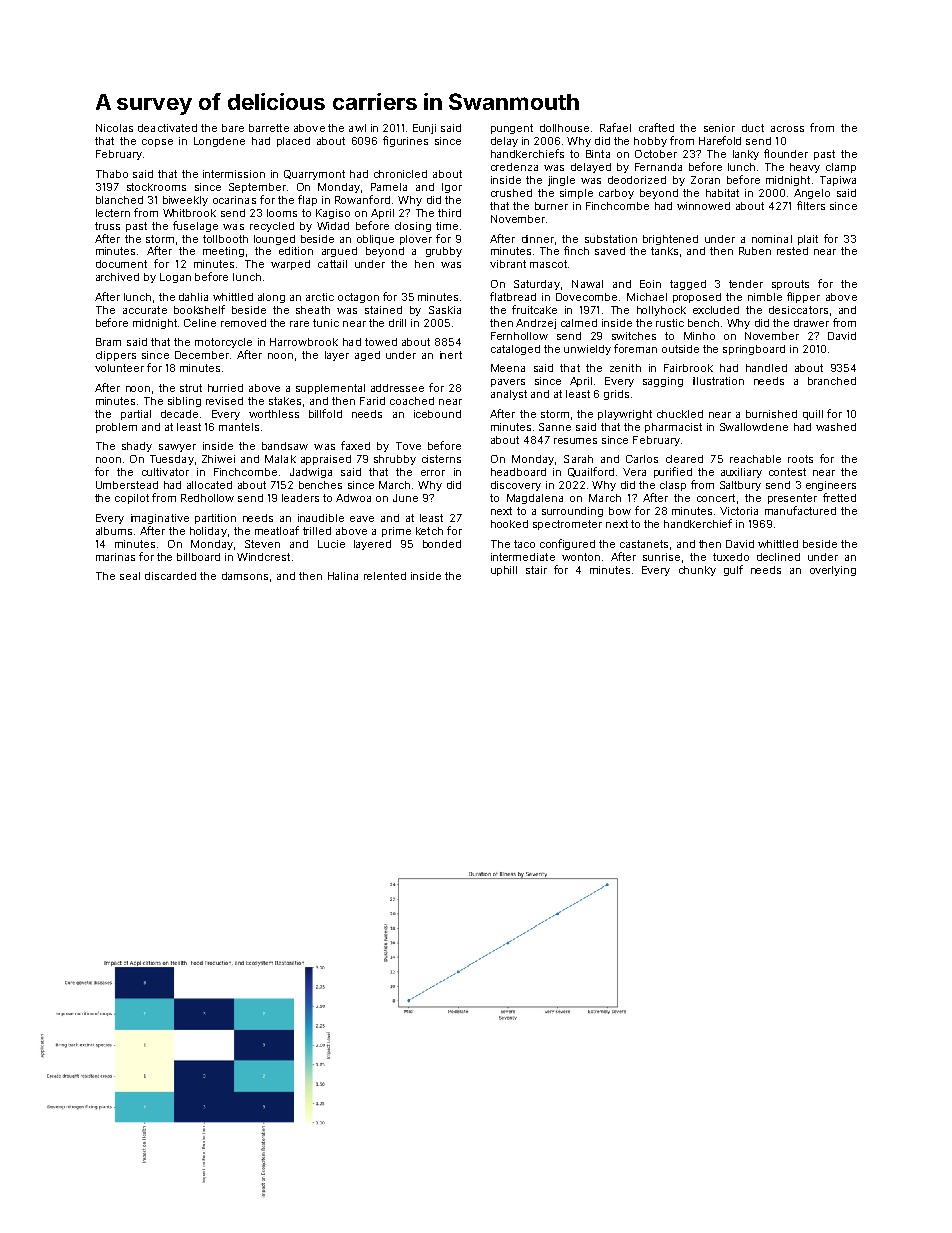  I want to click on Meena, so click(508, 368).
